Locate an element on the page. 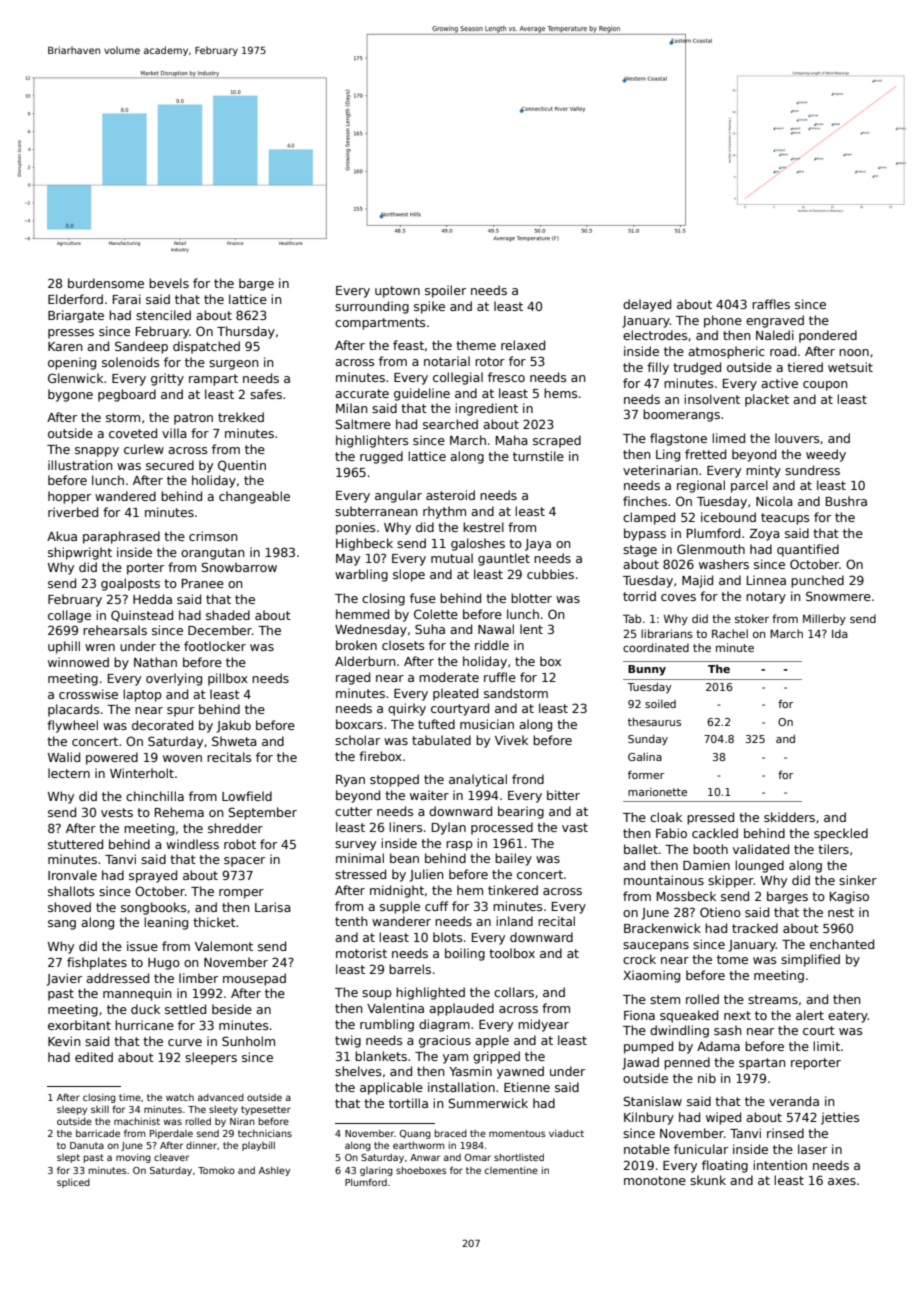 Image resolution: width=924 pixels, height=1308 pixels. woven is located at coordinates (182, 758).
